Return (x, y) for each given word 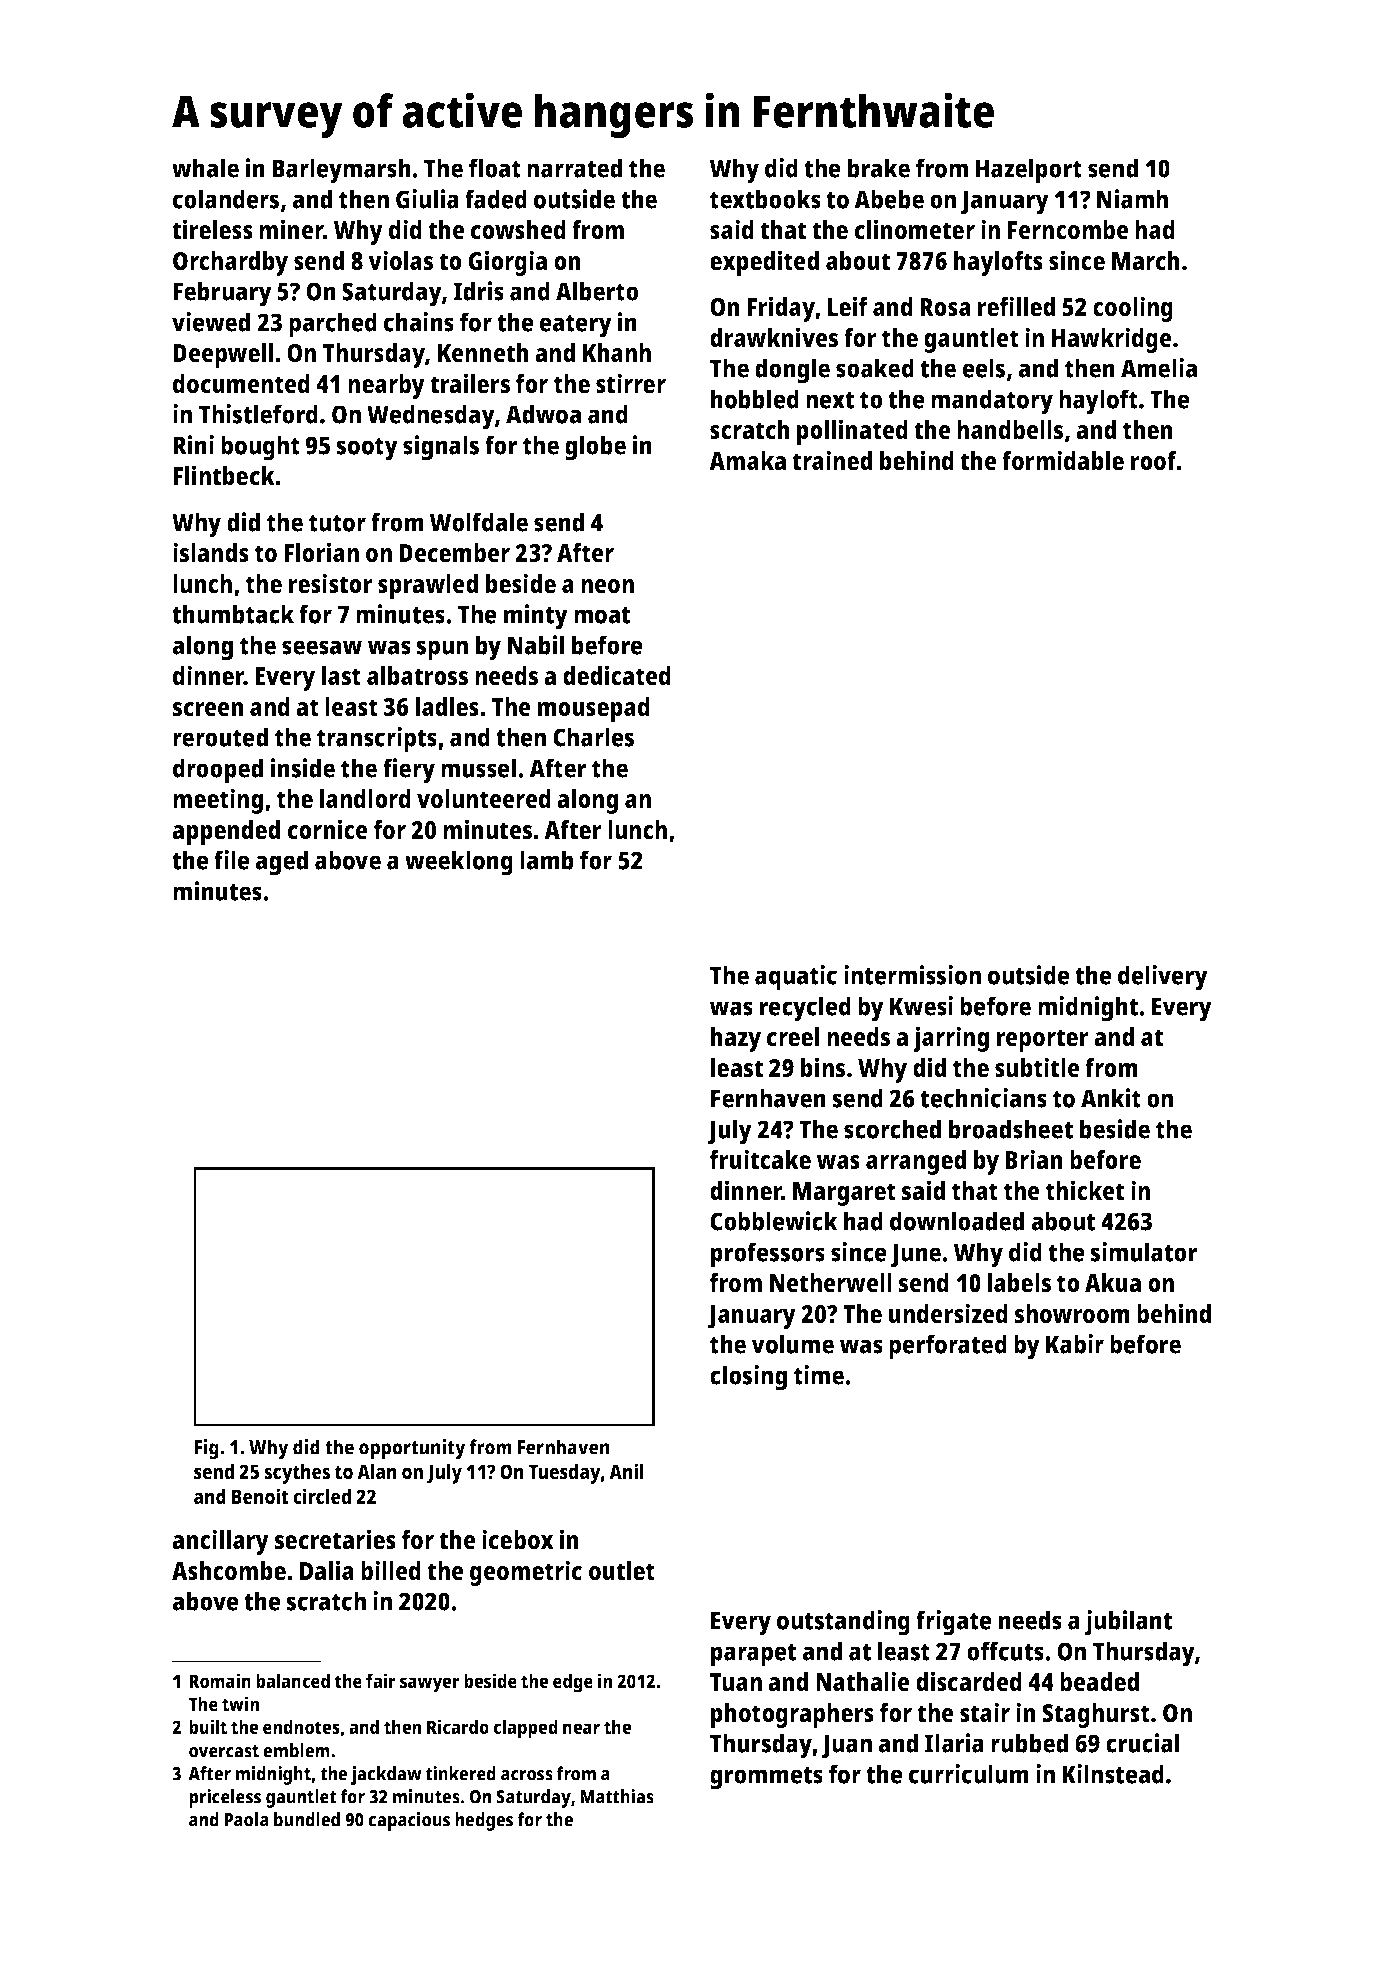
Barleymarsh (341, 171)
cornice (328, 829)
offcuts (1005, 1651)
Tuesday (565, 1474)
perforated (948, 1347)
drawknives (774, 337)
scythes (297, 1474)
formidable (1063, 460)
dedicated (617, 675)
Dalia (327, 1570)
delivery (1163, 978)
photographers (792, 1715)
